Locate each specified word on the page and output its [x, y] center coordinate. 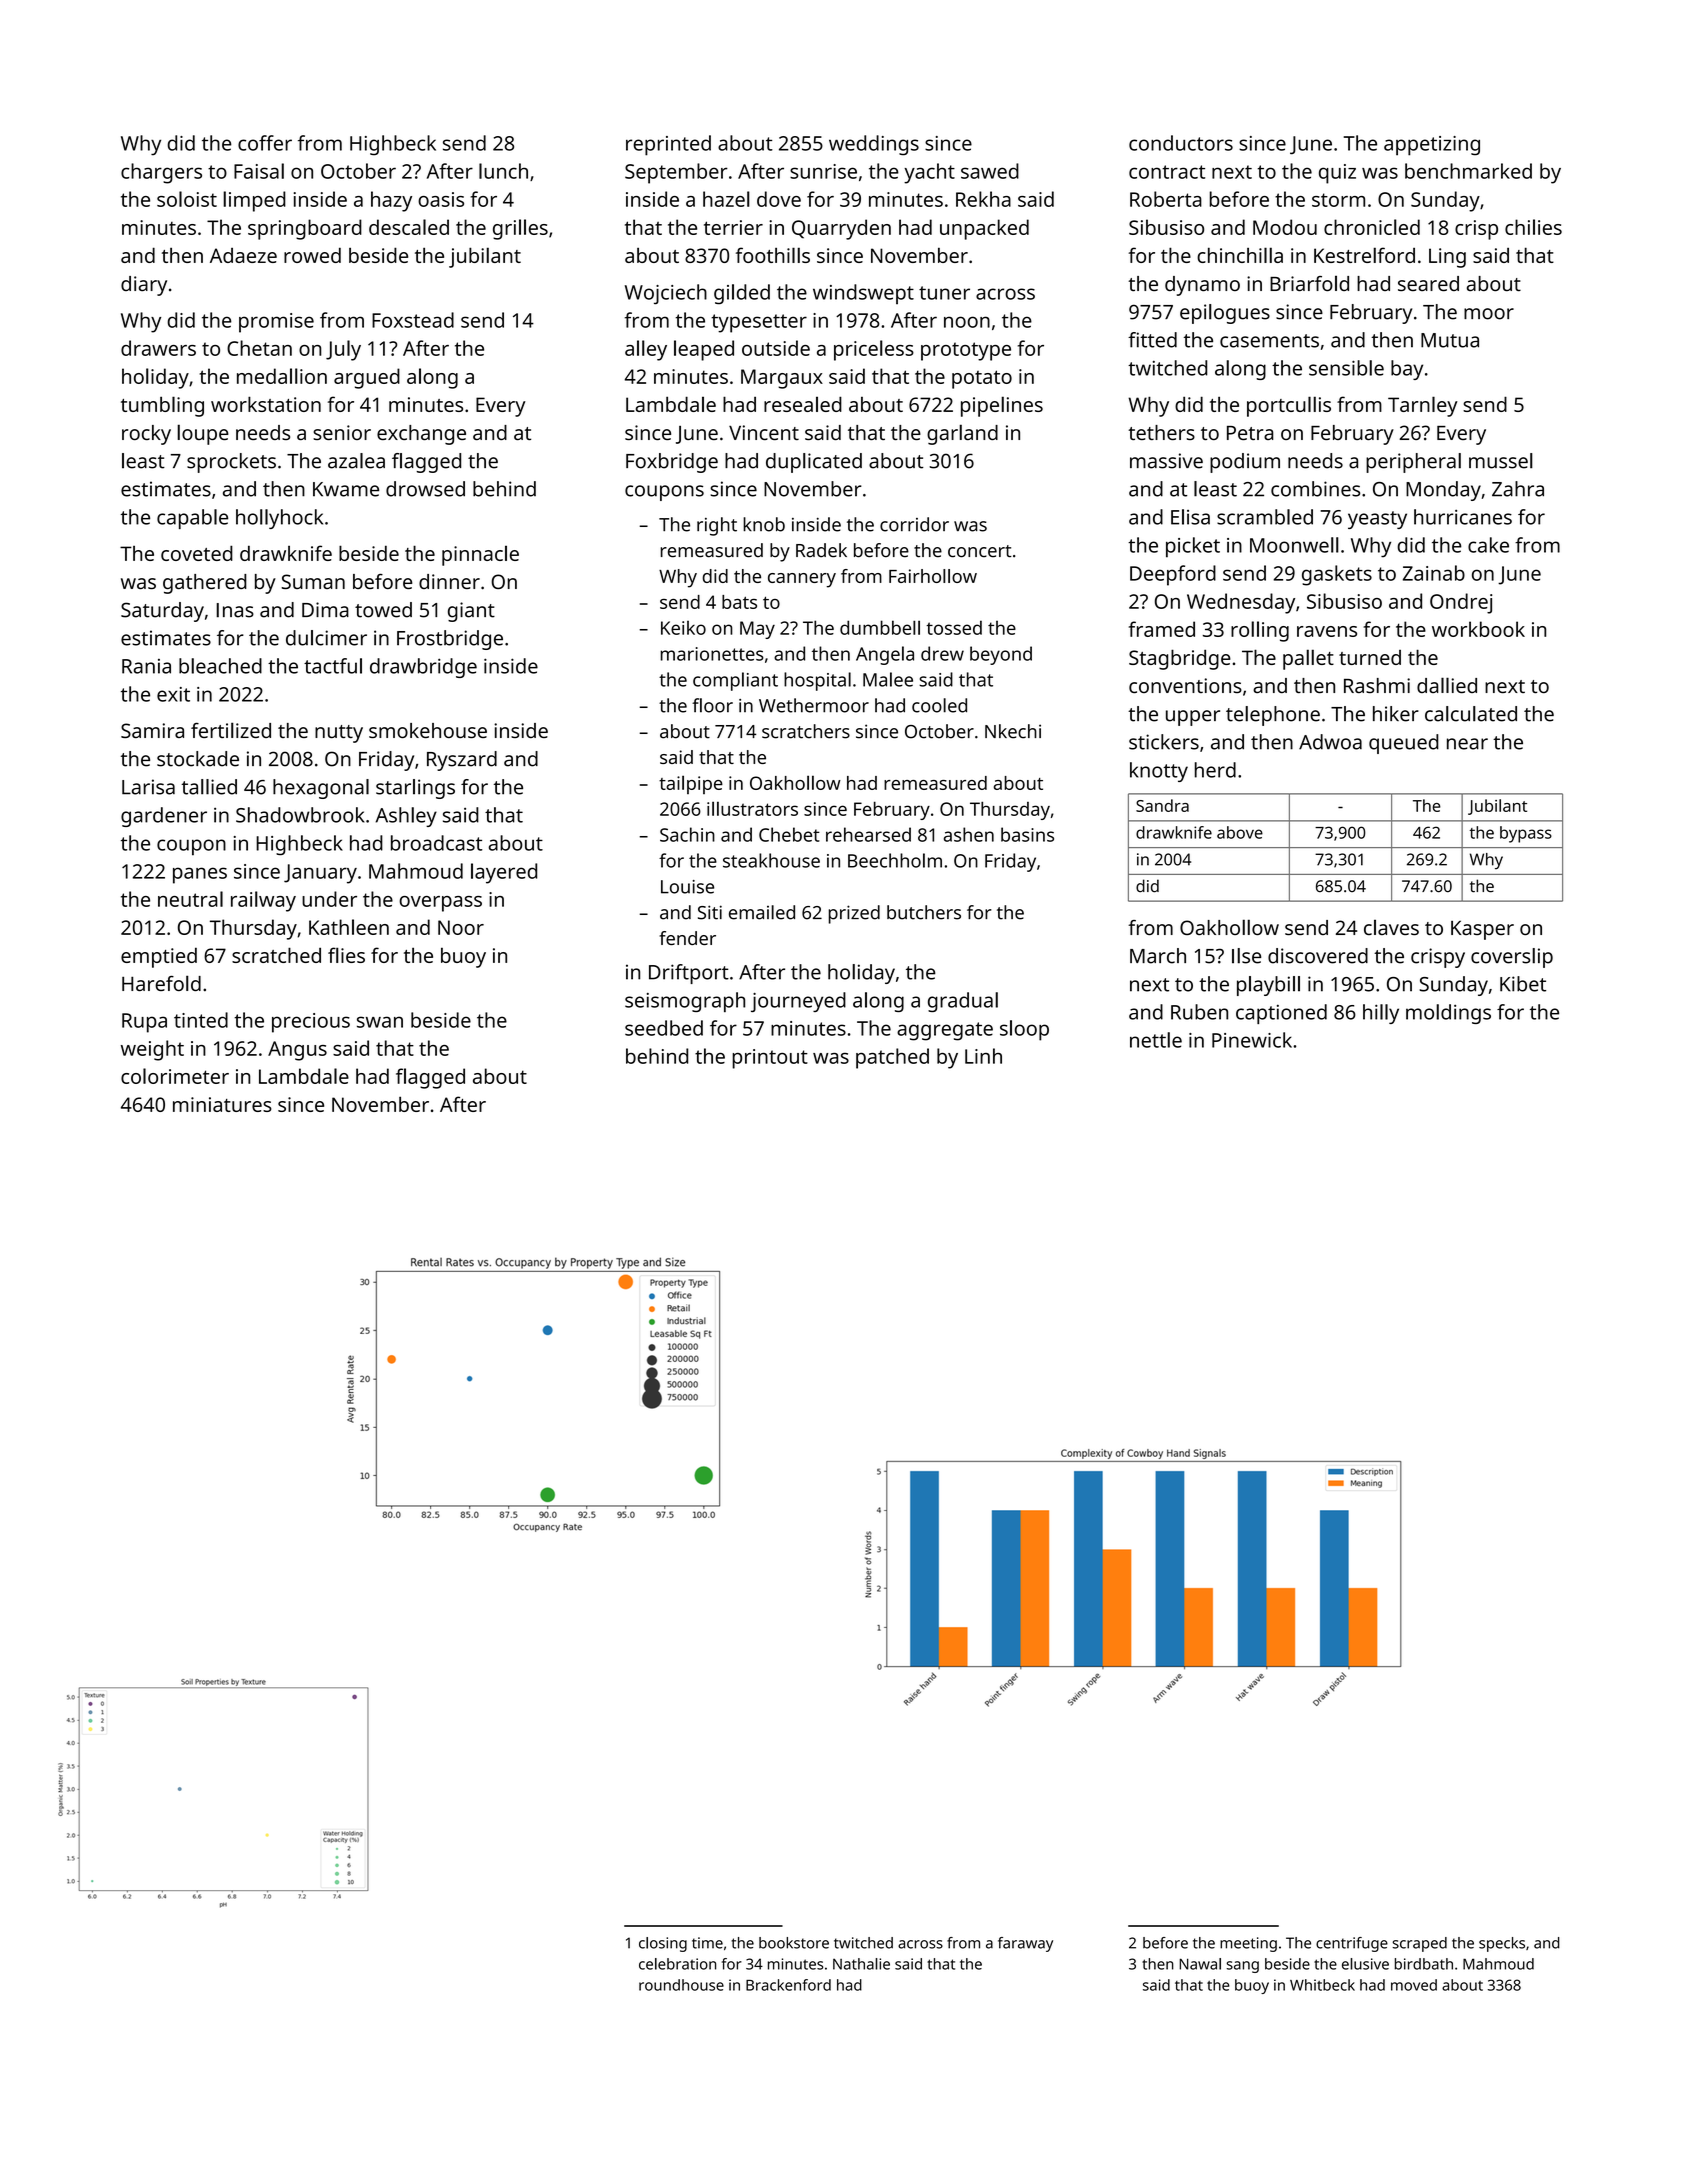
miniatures [222, 1104]
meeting [1248, 1944]
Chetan [259, 348]
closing [663, 1944]
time [707, 1943]
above [1240, 832]
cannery [802, 580]
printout [770, 1059]
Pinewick [1252, 1040]
